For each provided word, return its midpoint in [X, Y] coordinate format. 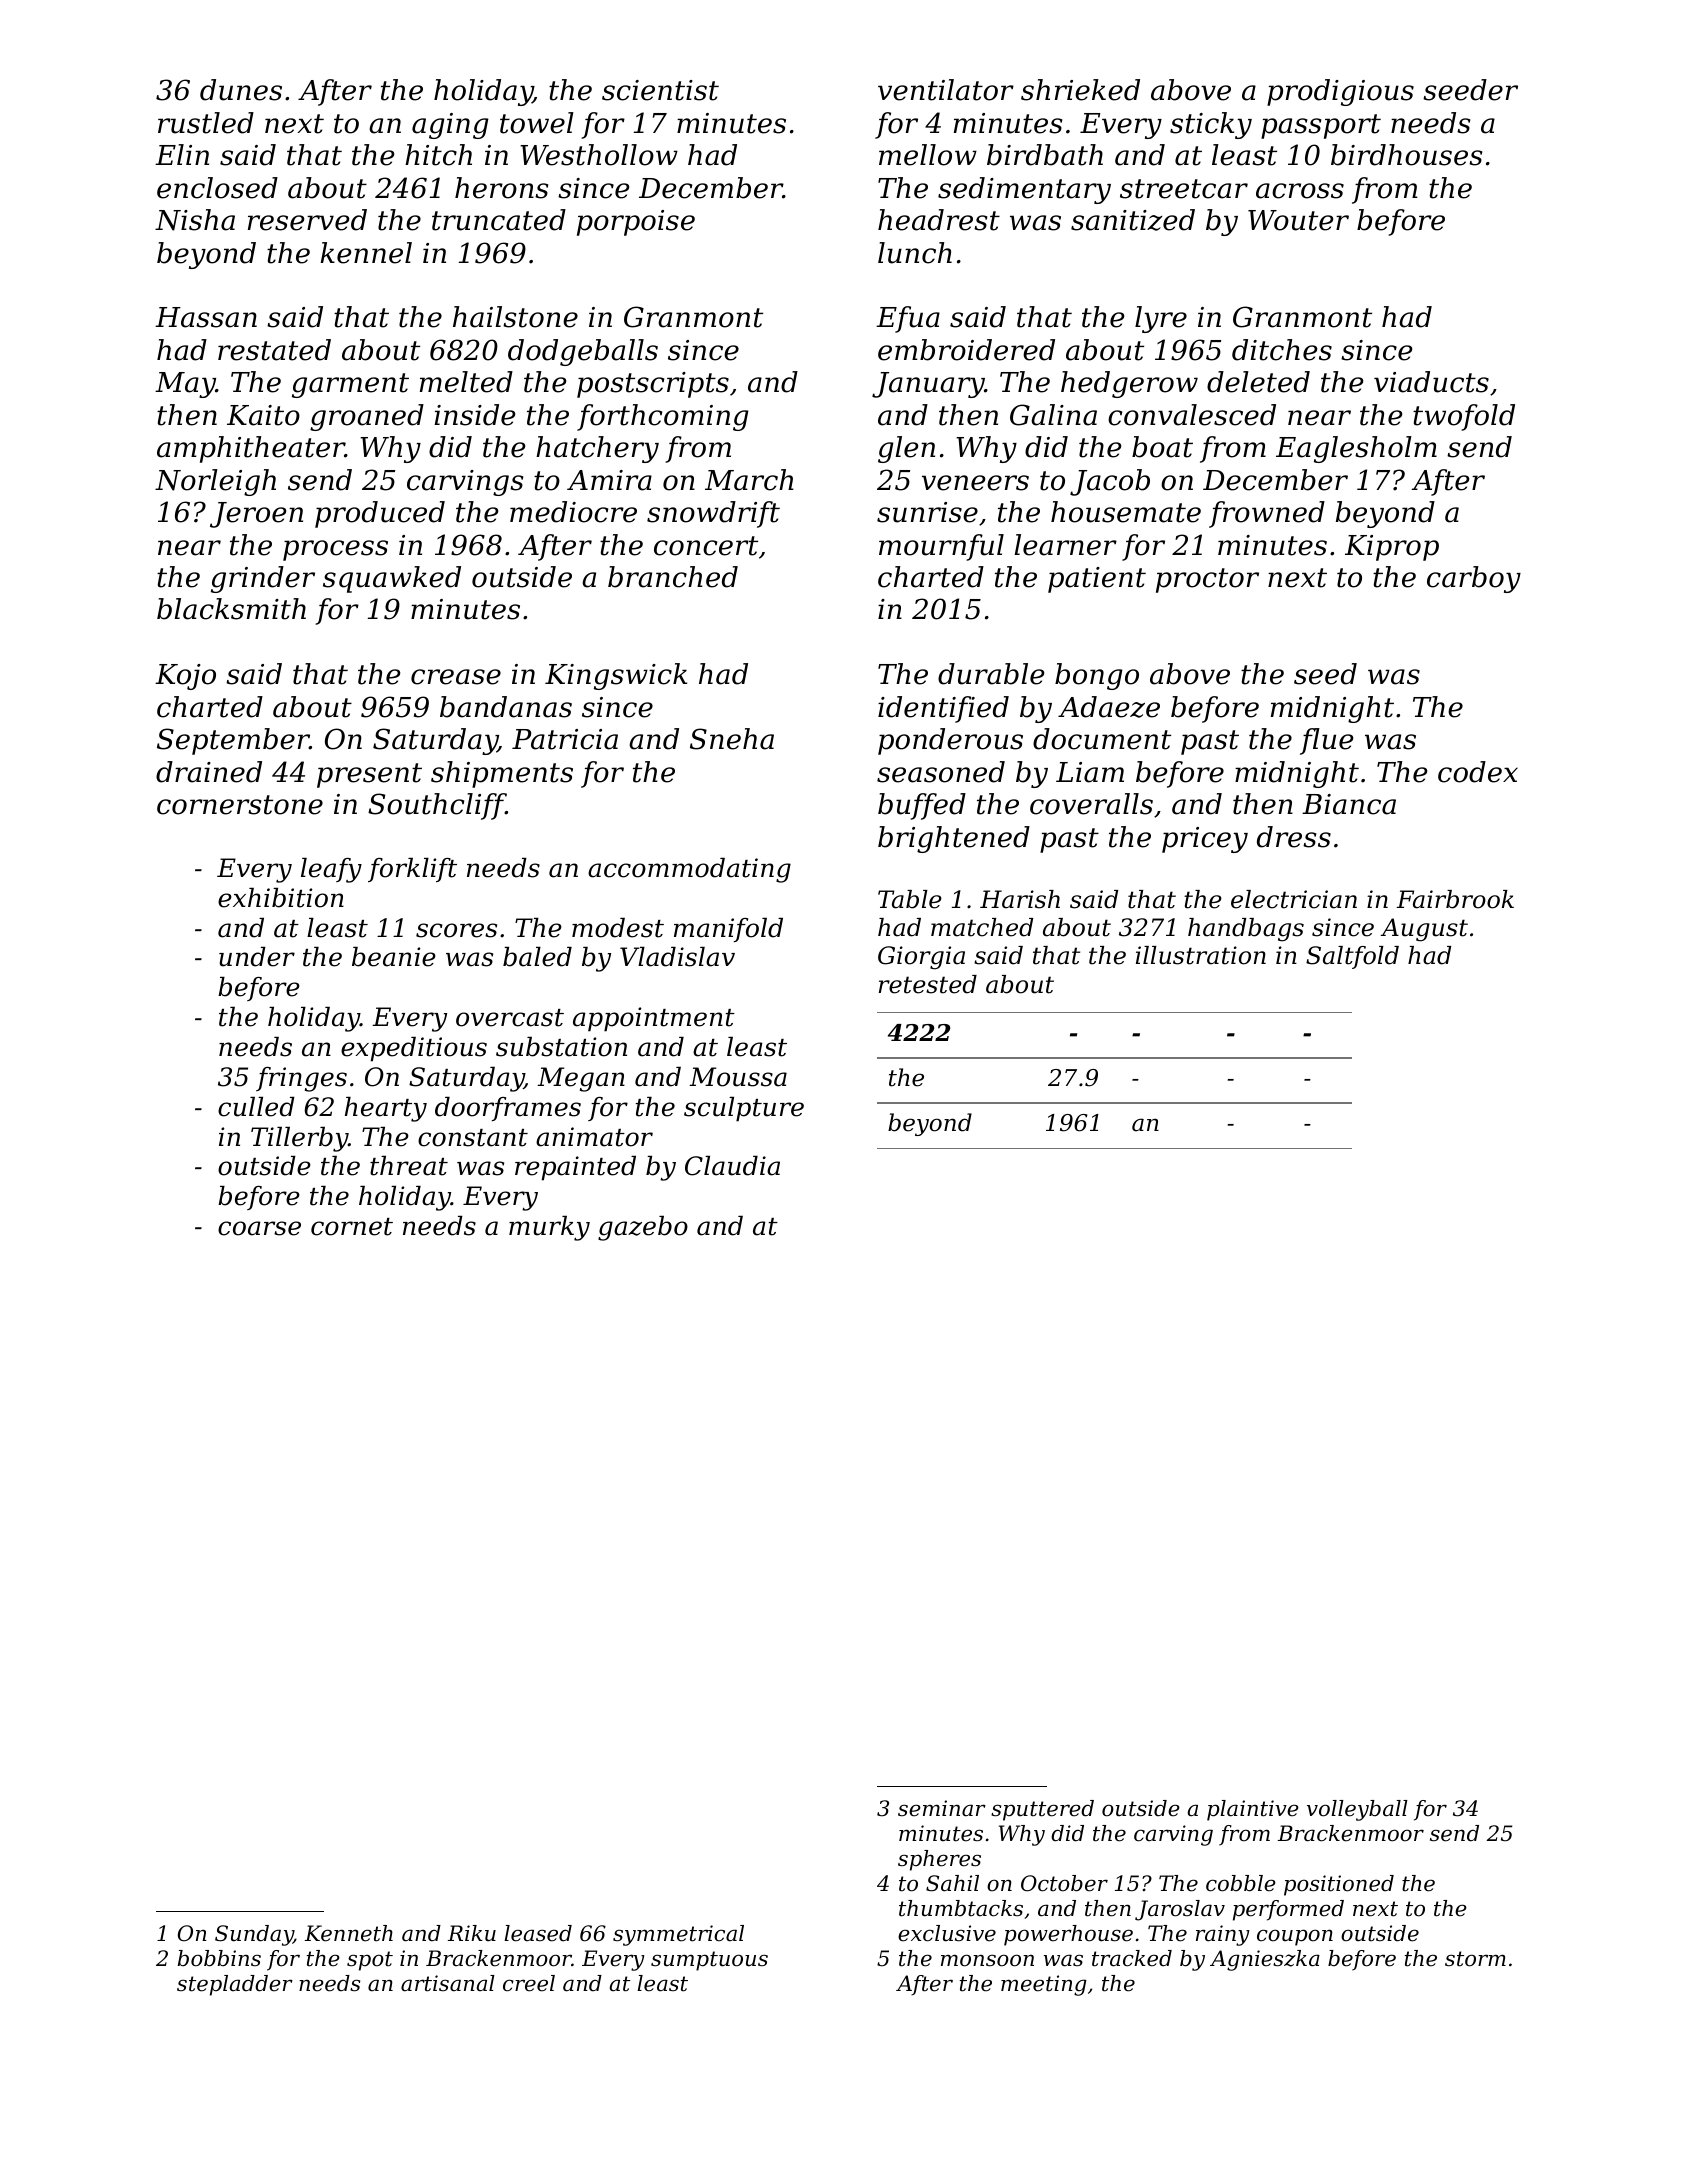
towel [537, 123]
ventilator [946, 90]
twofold [1464, 417]
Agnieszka [1265, 1960]
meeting [1044, 1985]
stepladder [235, 1985]
